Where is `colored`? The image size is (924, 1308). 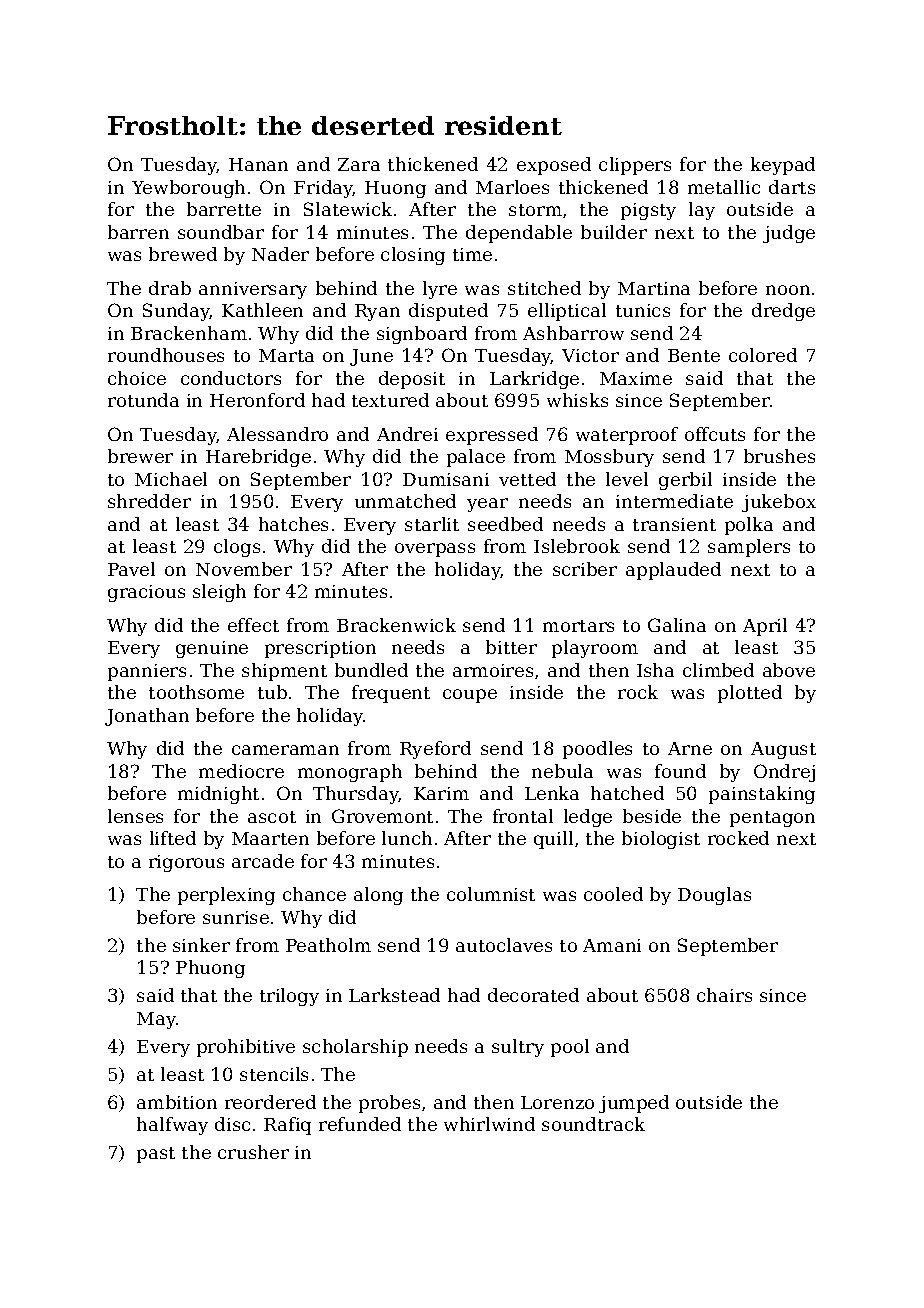
colored is located at coordinates (763, 355).
